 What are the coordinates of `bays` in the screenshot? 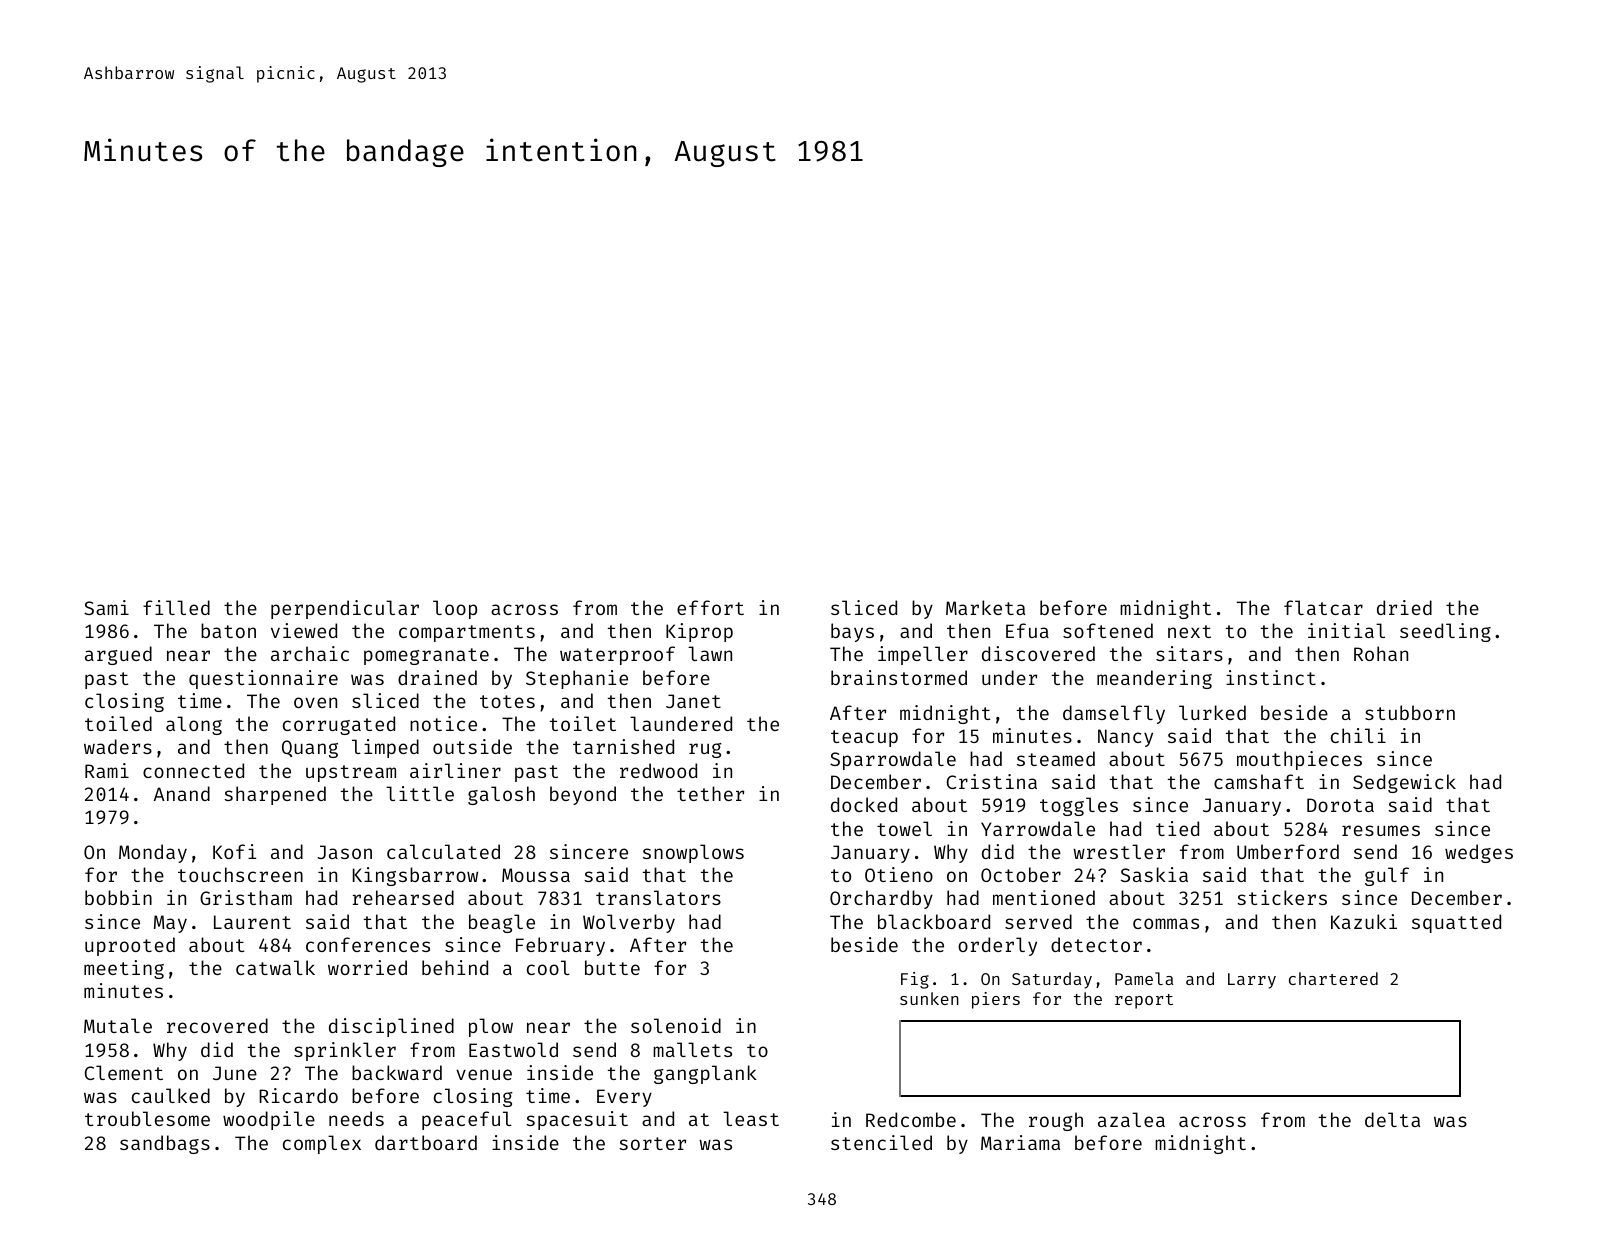 It's located at (852, 632).
